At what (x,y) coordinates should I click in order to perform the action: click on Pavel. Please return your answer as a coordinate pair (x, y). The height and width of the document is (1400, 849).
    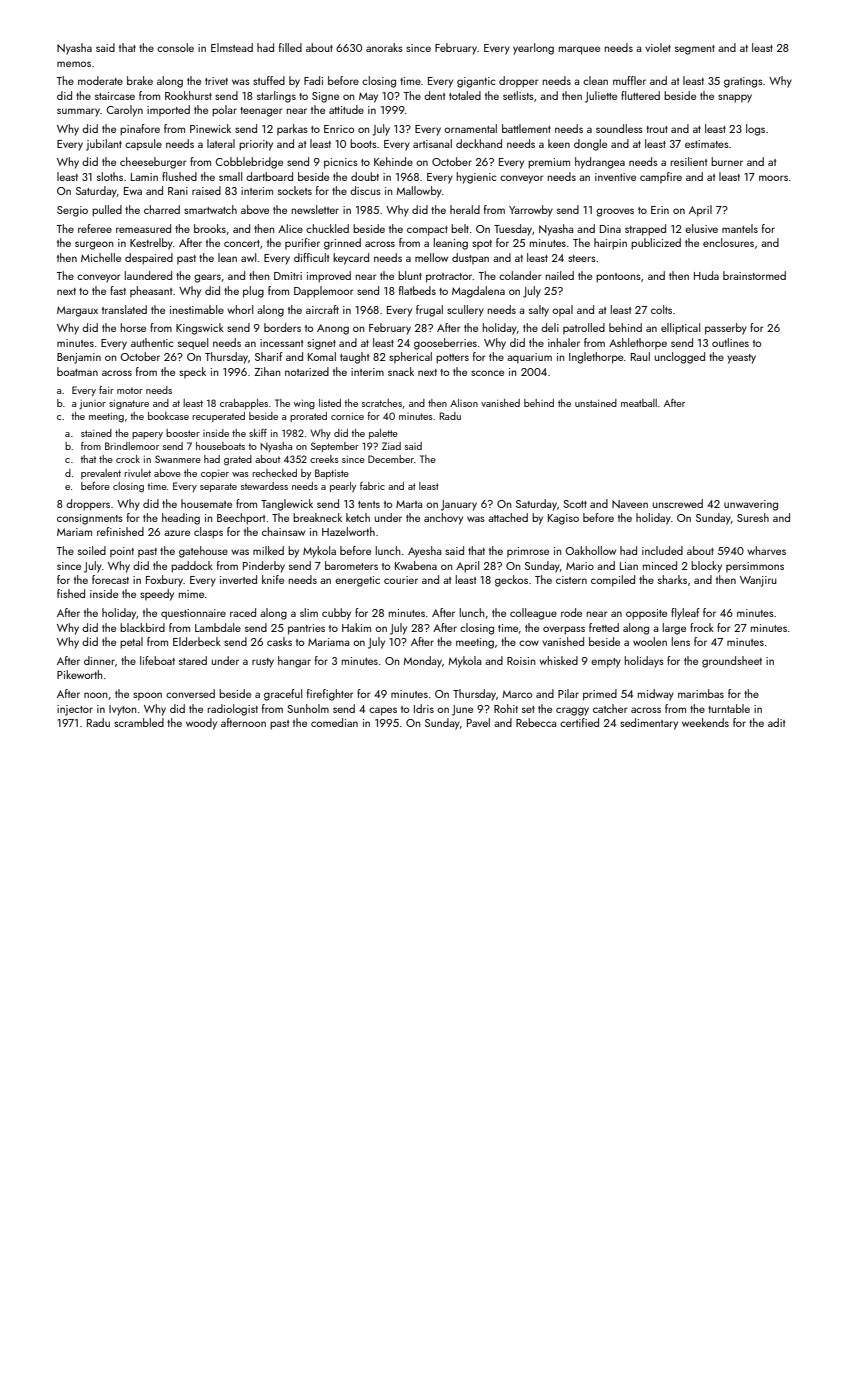
    Looking at the image, I should click on (478, 722).
